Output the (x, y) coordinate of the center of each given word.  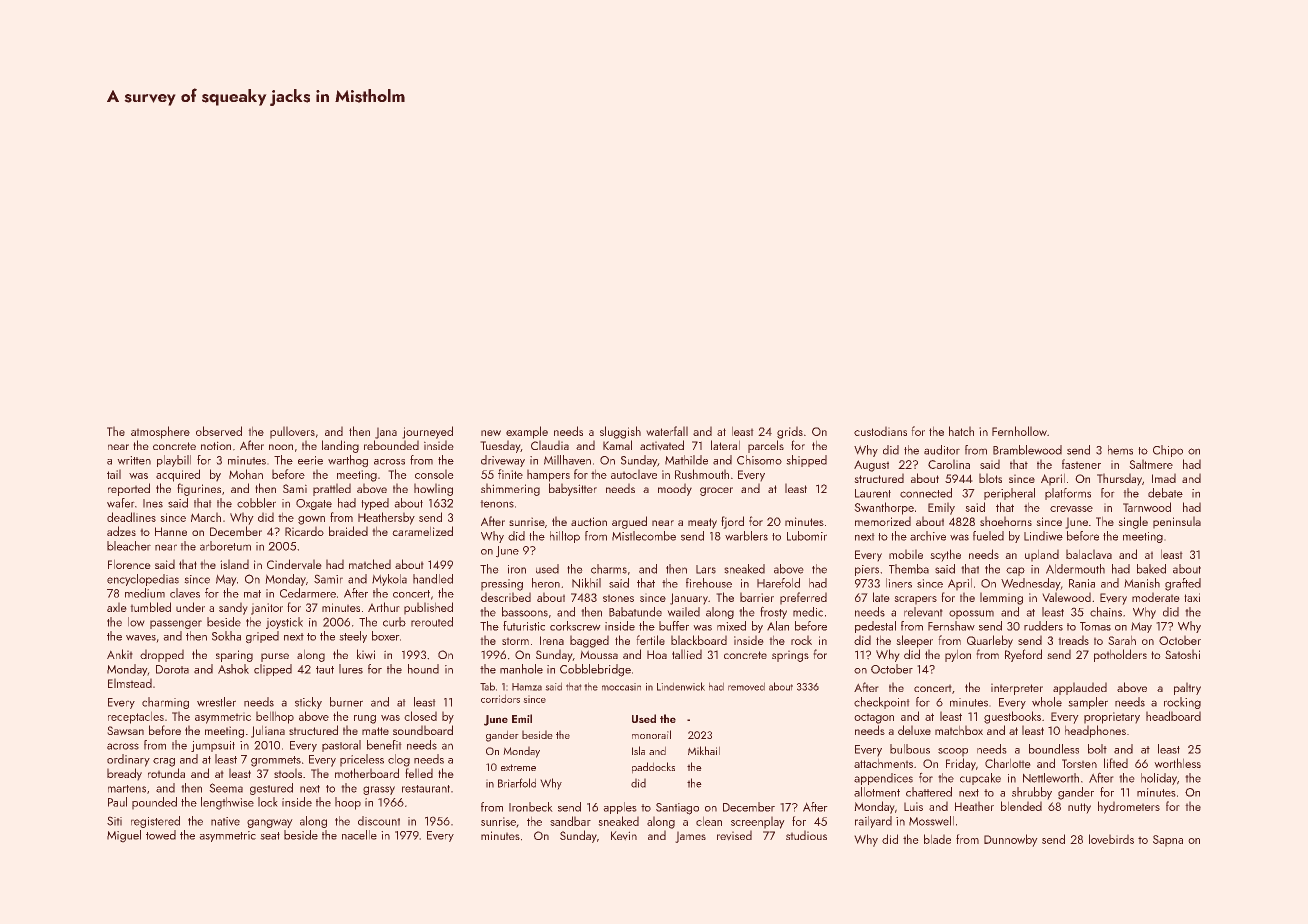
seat (270, 836)
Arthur (384, 607)
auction (589, 521)
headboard (1173, 716)
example (527, 432)
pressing (502, 585)
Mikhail (704, 750)
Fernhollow (1019, 431)
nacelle (359, 835)
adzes (121, 531)
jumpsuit (213, 746)
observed (219, 431)
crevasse (1071, 509)
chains (1106, 612)
